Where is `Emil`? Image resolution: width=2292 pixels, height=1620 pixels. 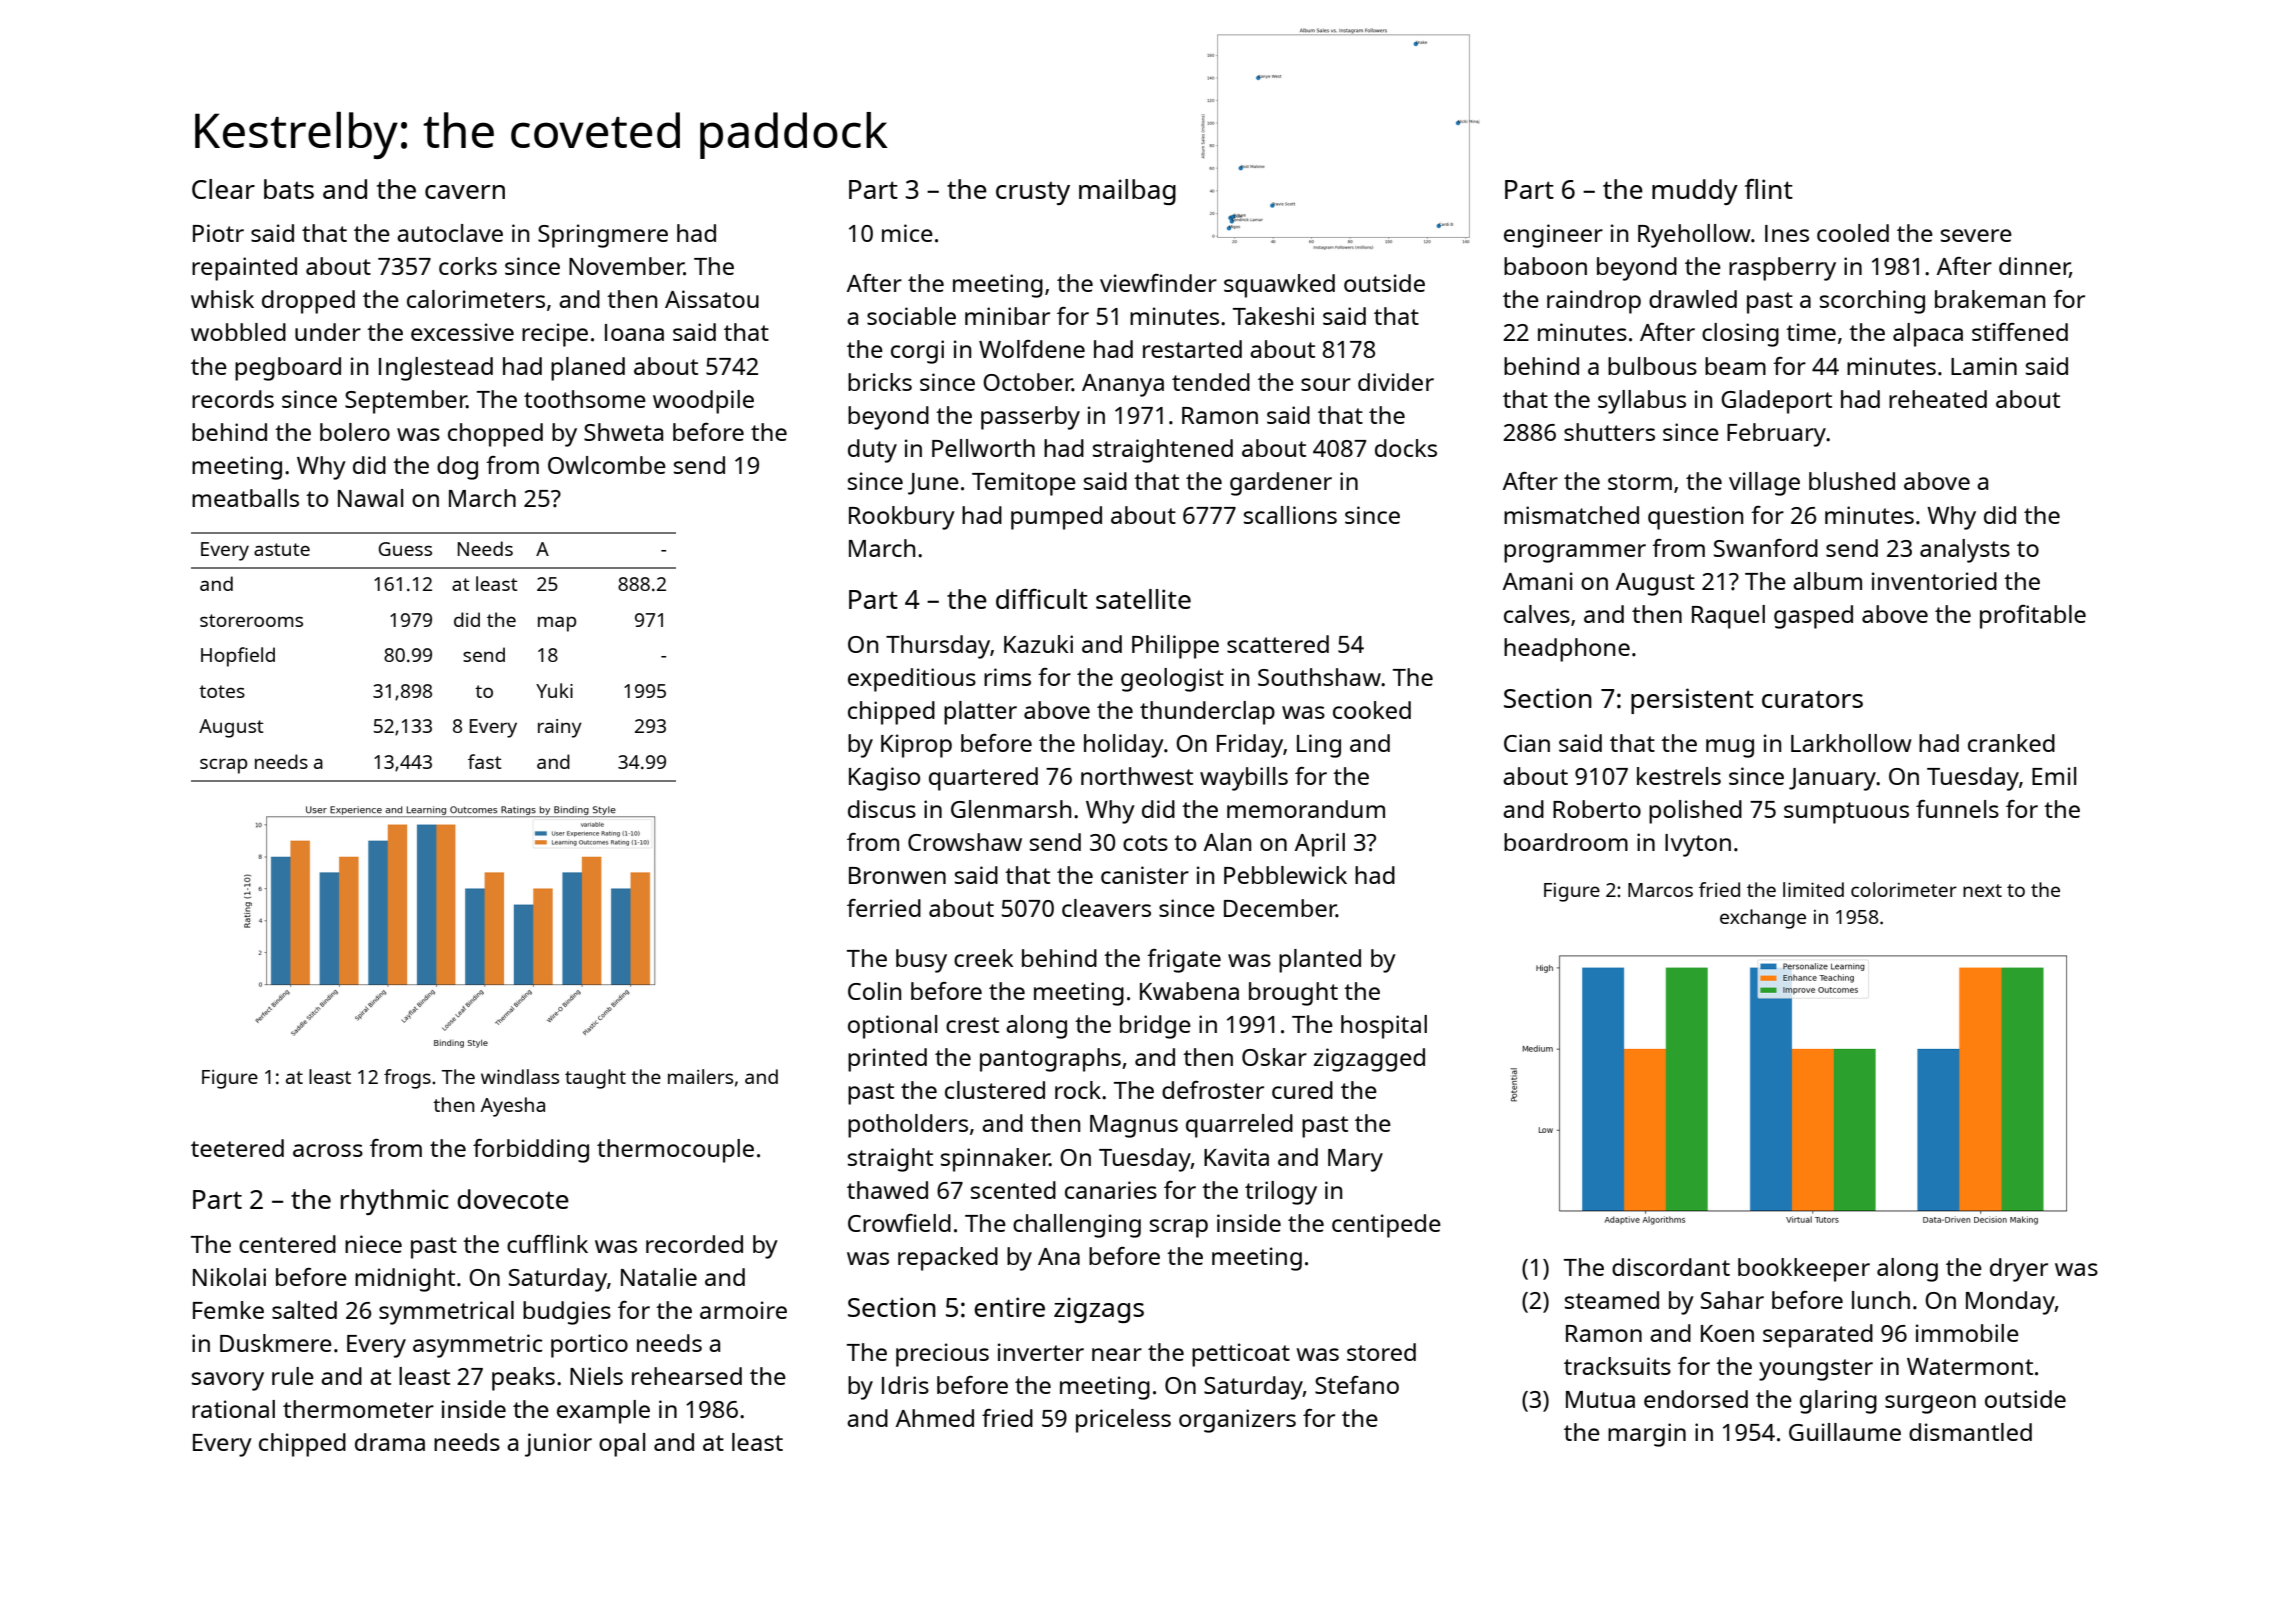
Emil is located at coordinates (2054, 776).
